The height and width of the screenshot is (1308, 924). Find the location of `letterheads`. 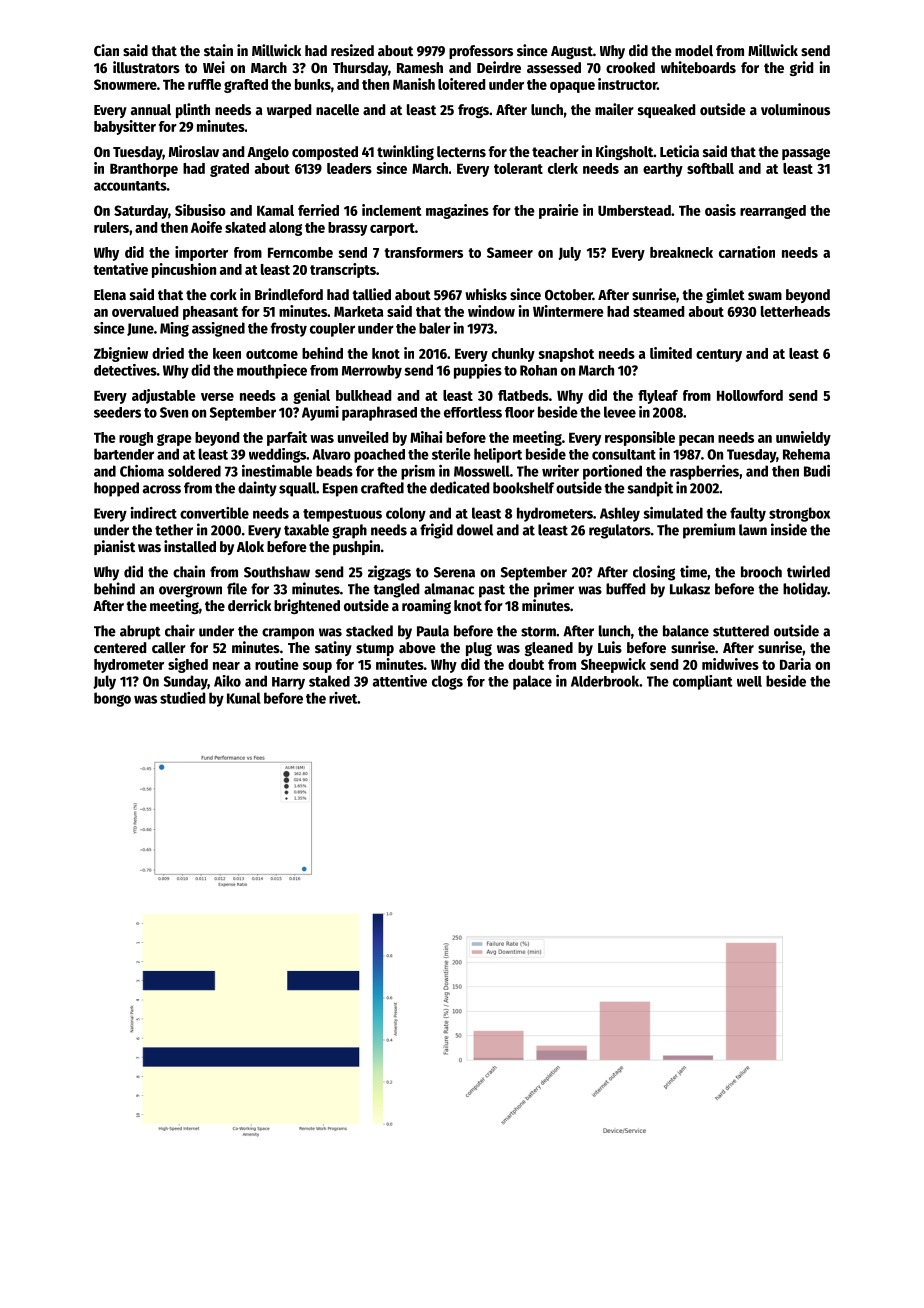

letterheads is located at coordinates (795, 311).
